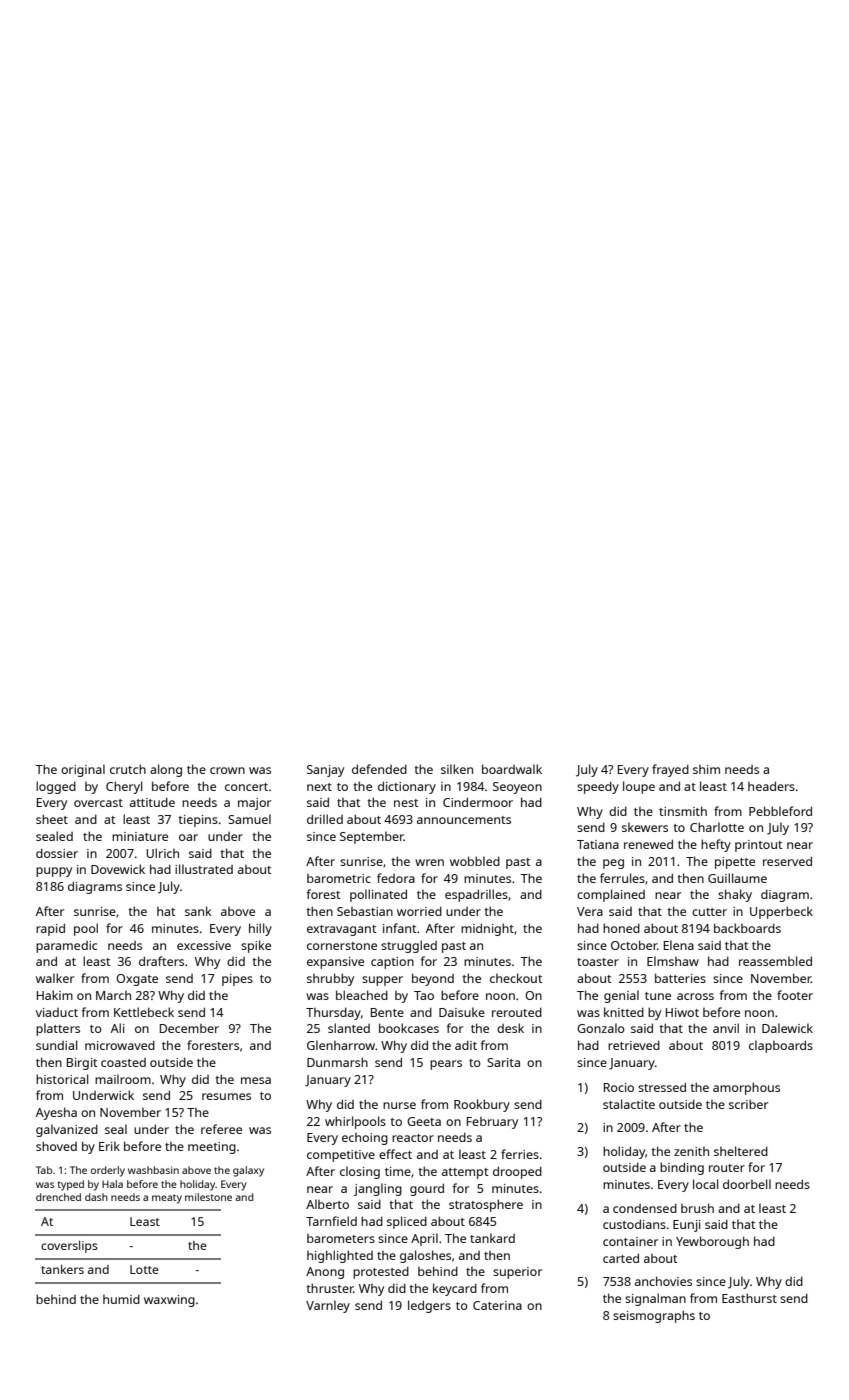 The image size is (849, 1400). I want to click on waxwing, so click(169, 1301).
